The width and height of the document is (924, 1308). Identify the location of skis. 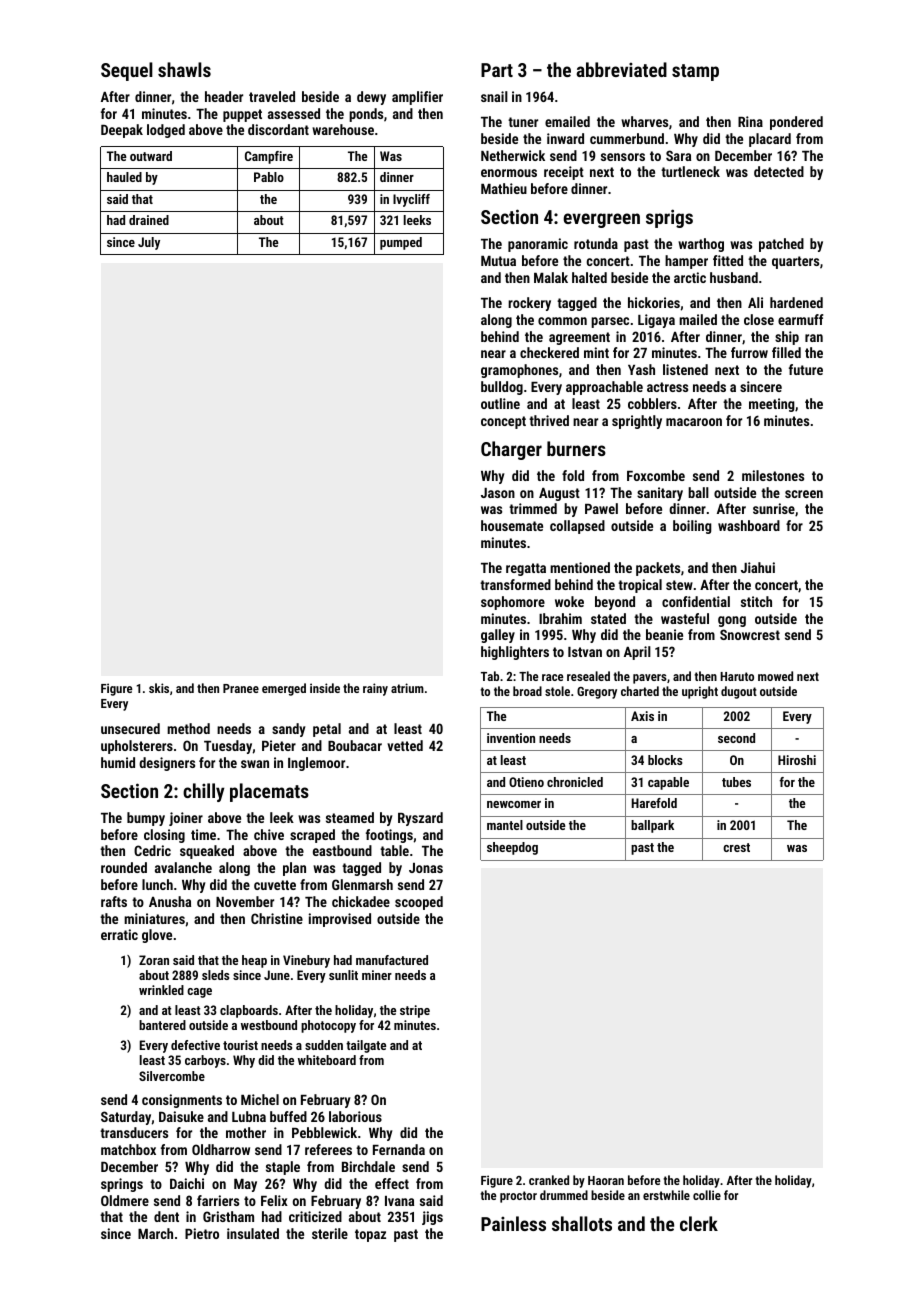
(159, 688).
